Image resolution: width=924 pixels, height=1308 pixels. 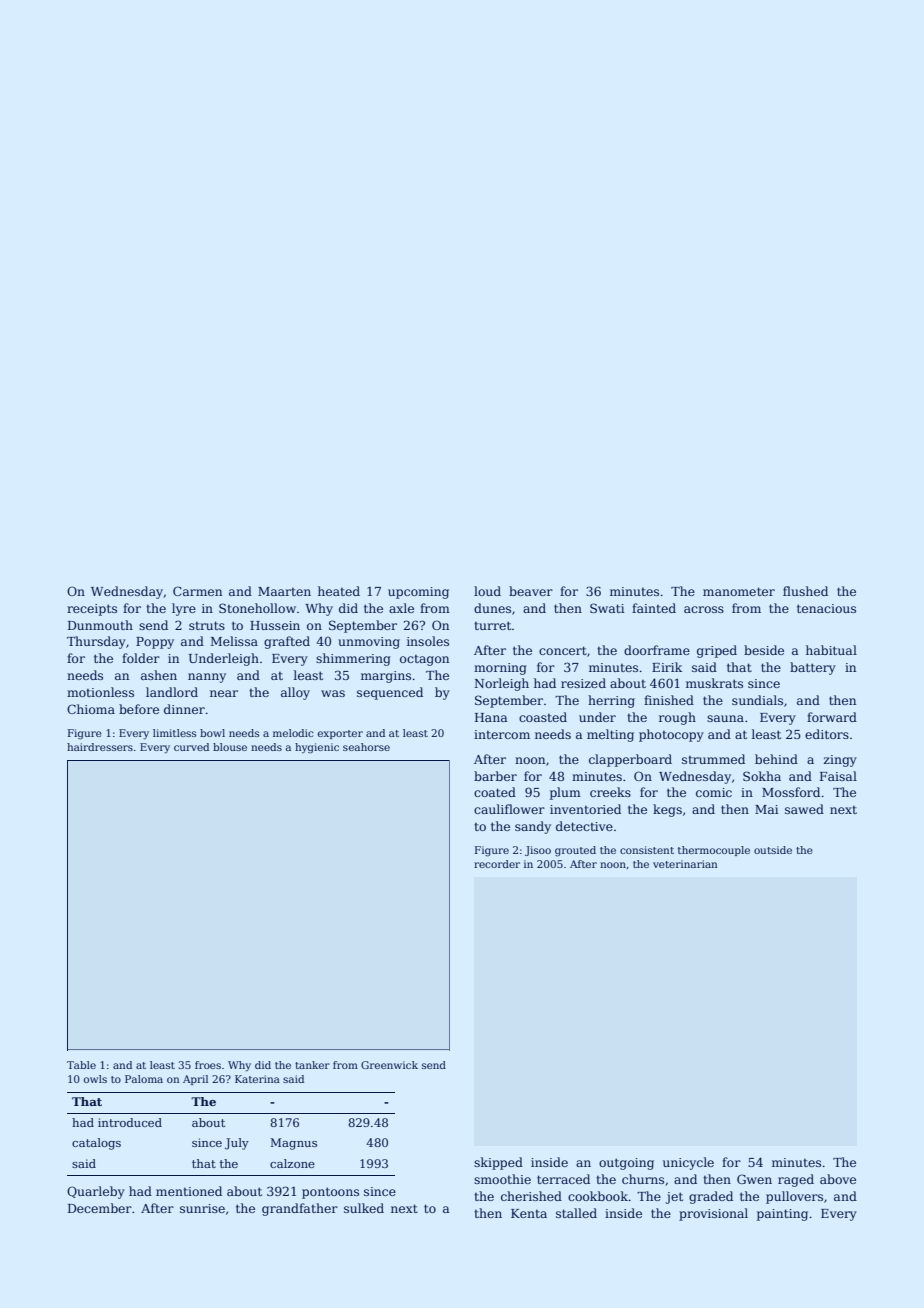 I want to click on outside, so click(x=773, y=850).
